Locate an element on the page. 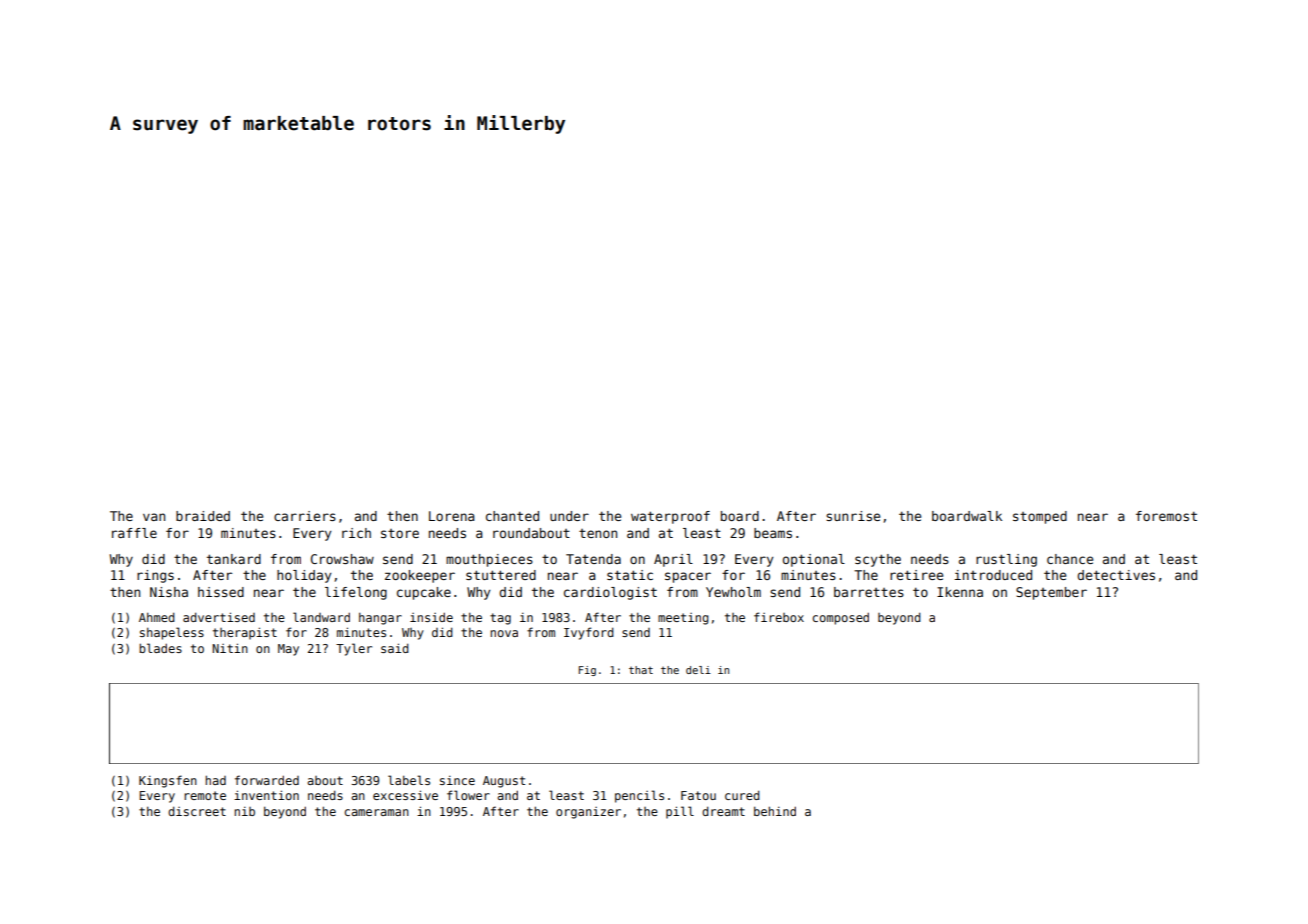 Image resolution: width=1308 pixels, height=924 pixels. braided is located at coordinates (203, 516).
